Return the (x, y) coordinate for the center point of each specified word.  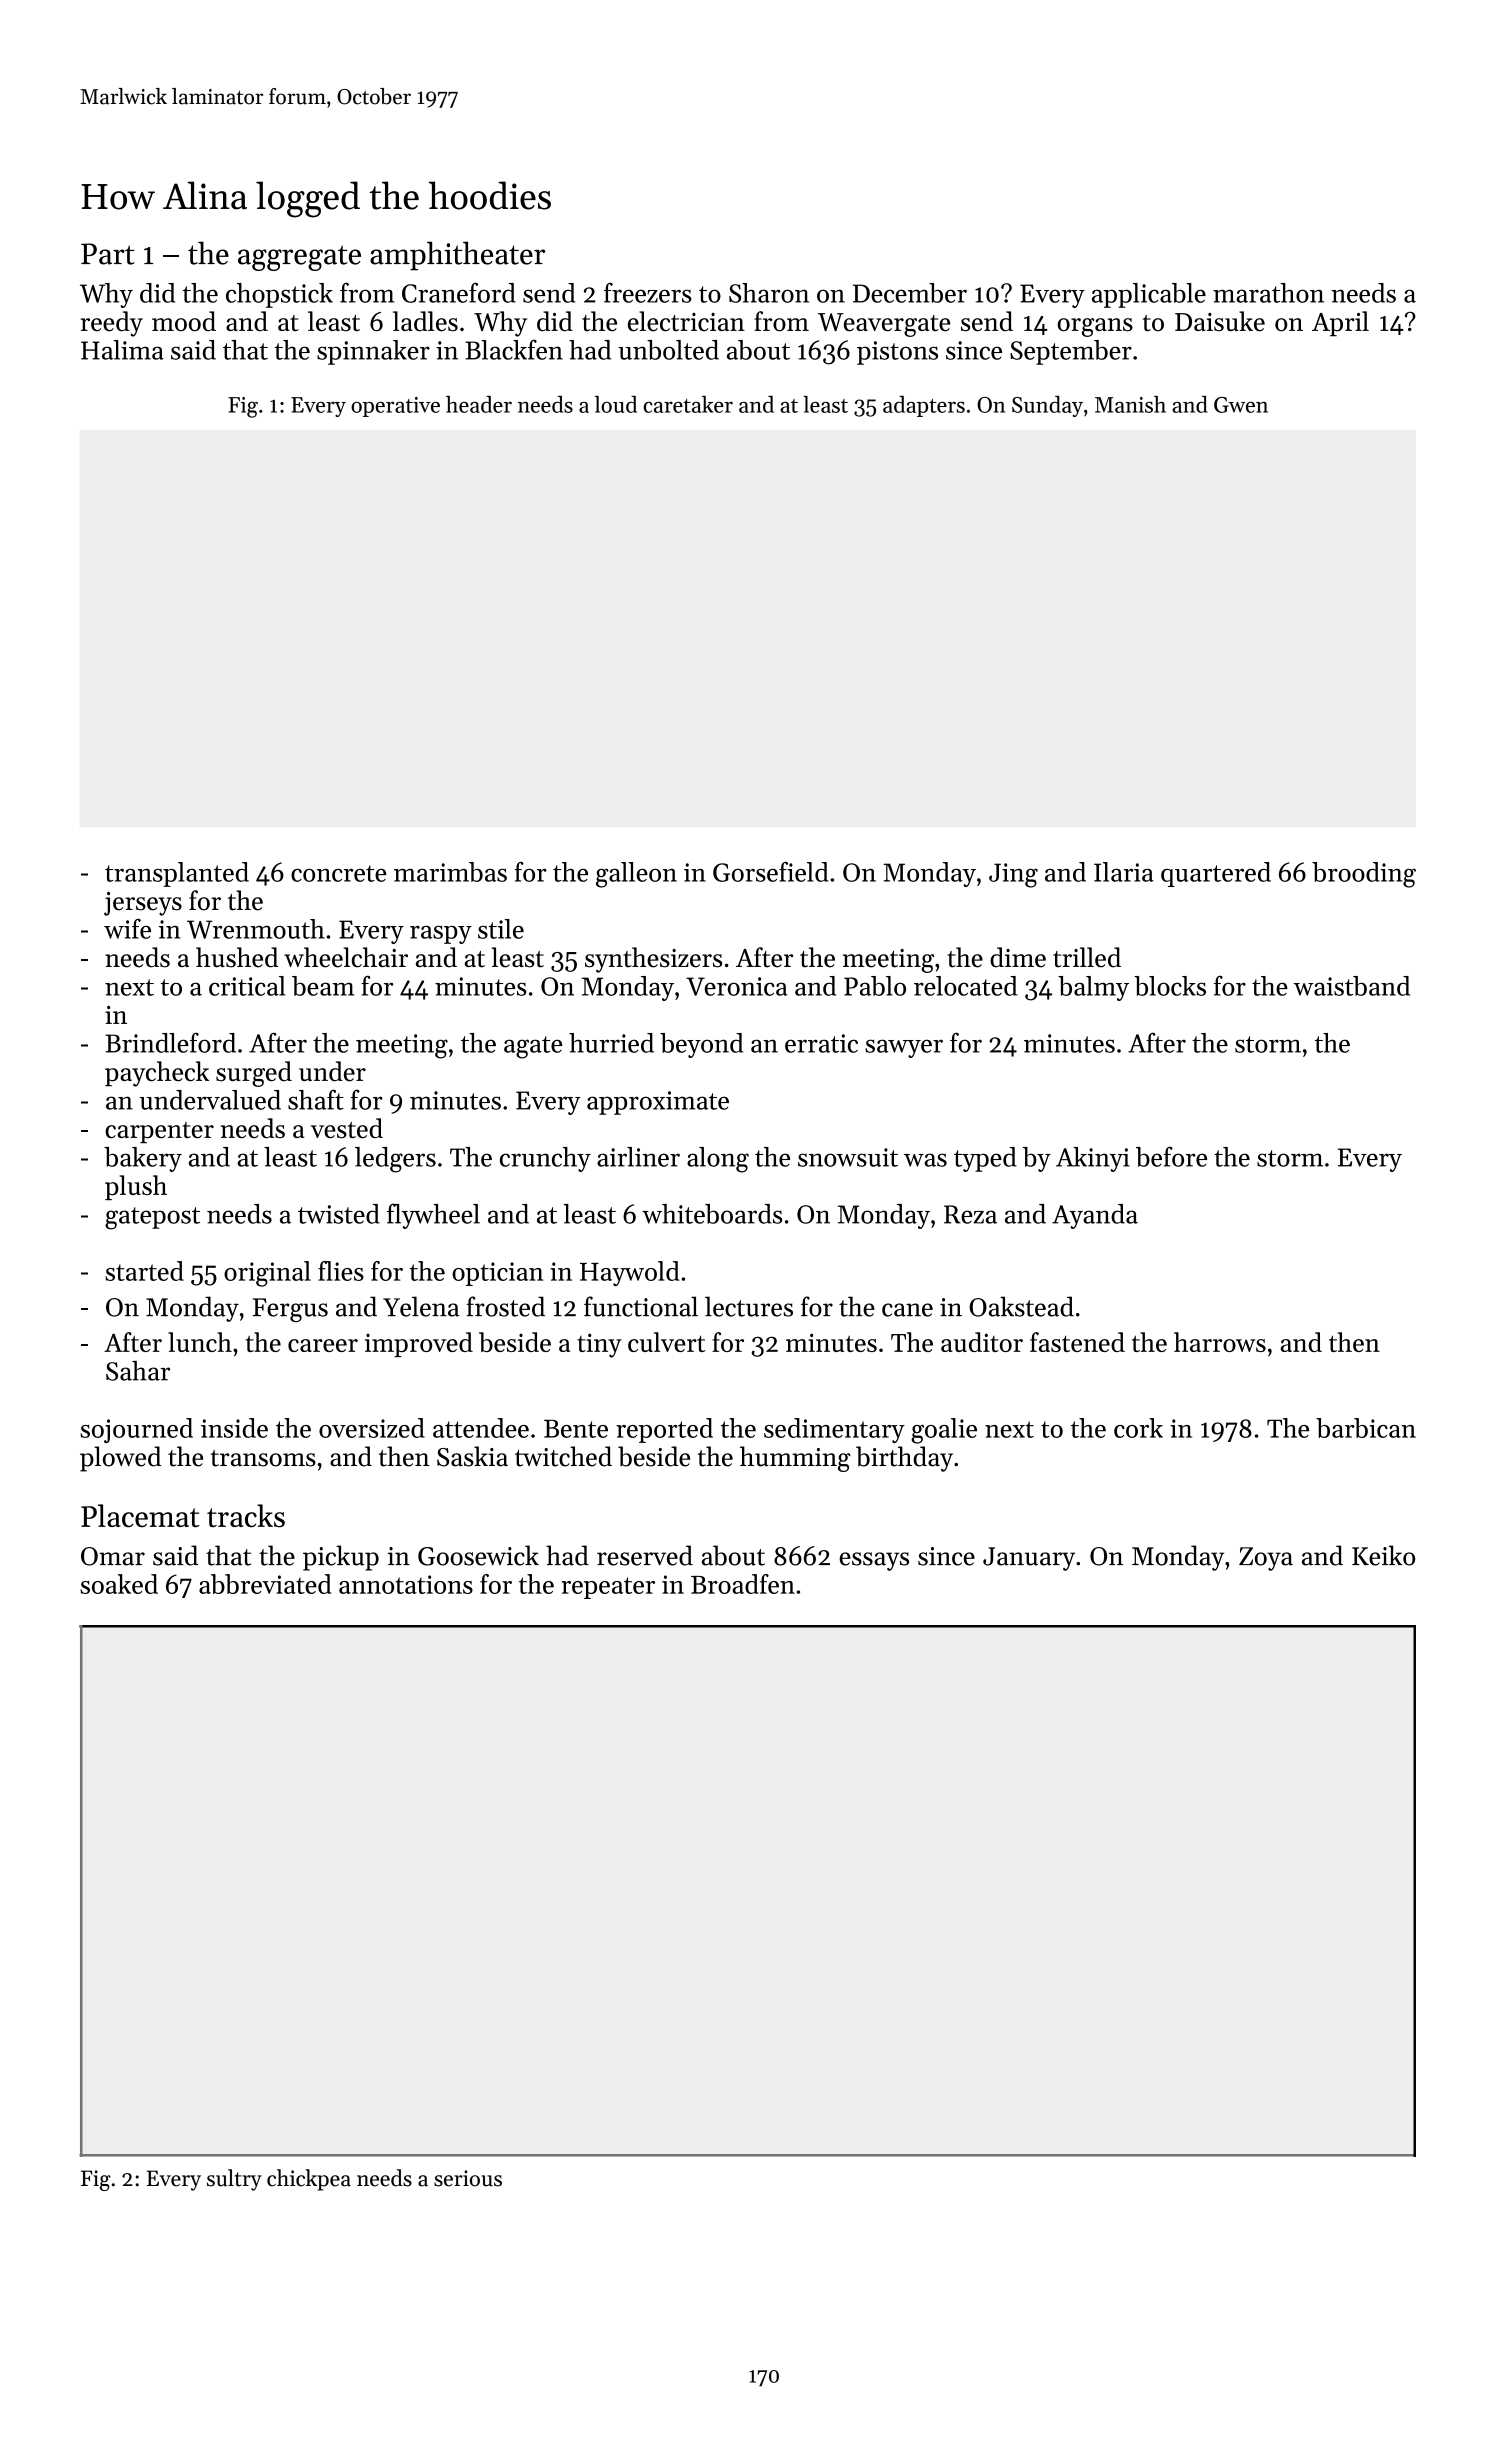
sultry (234, 2180)
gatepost (152, 1218)
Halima (122, 350)
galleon (636, 875)
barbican (1366, 1428)
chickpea (309, 2180)
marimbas (450, 872)
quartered (1216, 874)
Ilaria (1124, 872)
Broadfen (743, 1584)
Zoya (1266, 1559)
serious (468, 2178)
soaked (119, 1584)
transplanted (177, 874)
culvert (666, 1342)
